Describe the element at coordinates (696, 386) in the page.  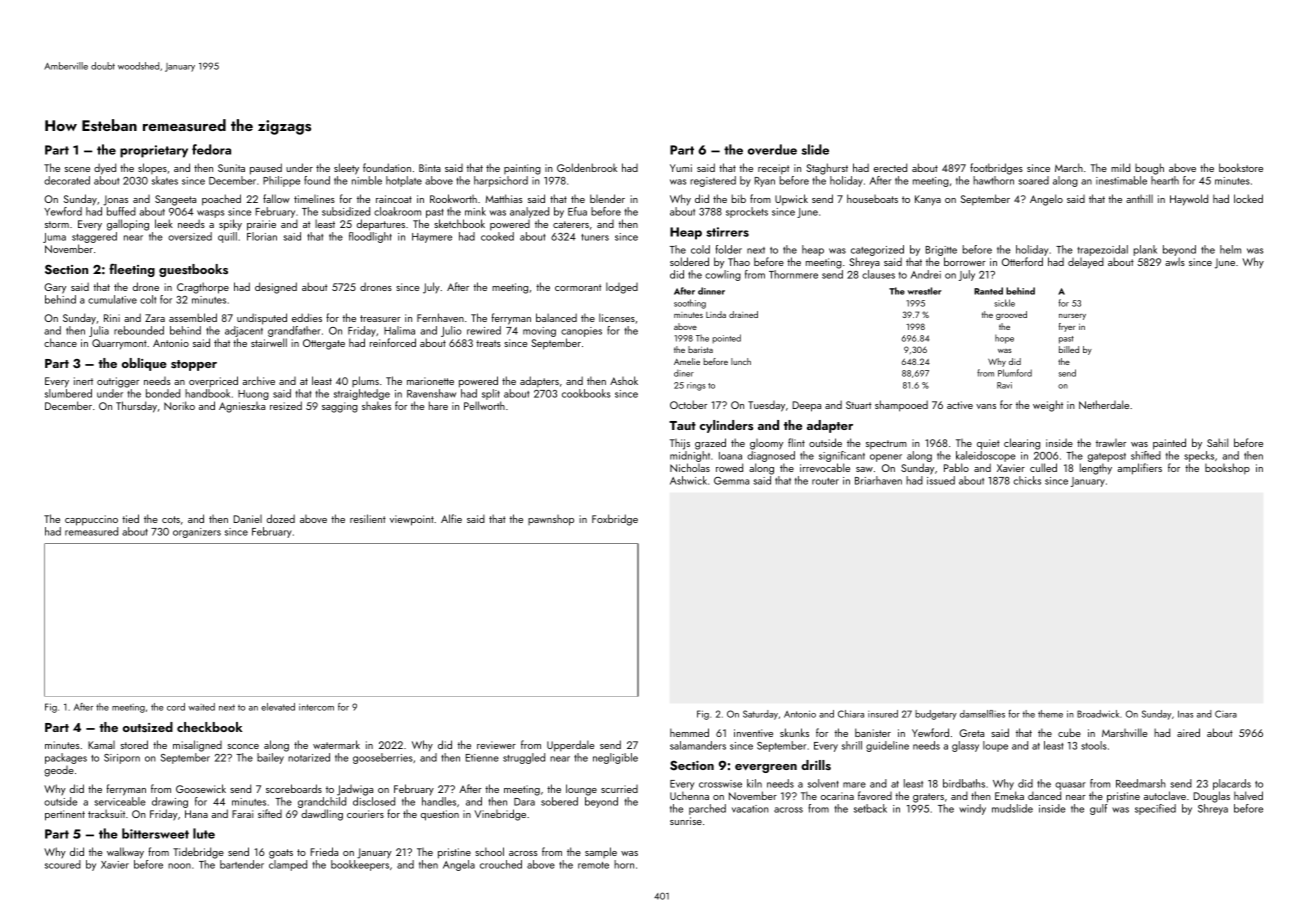
I see `rings` at that location.
